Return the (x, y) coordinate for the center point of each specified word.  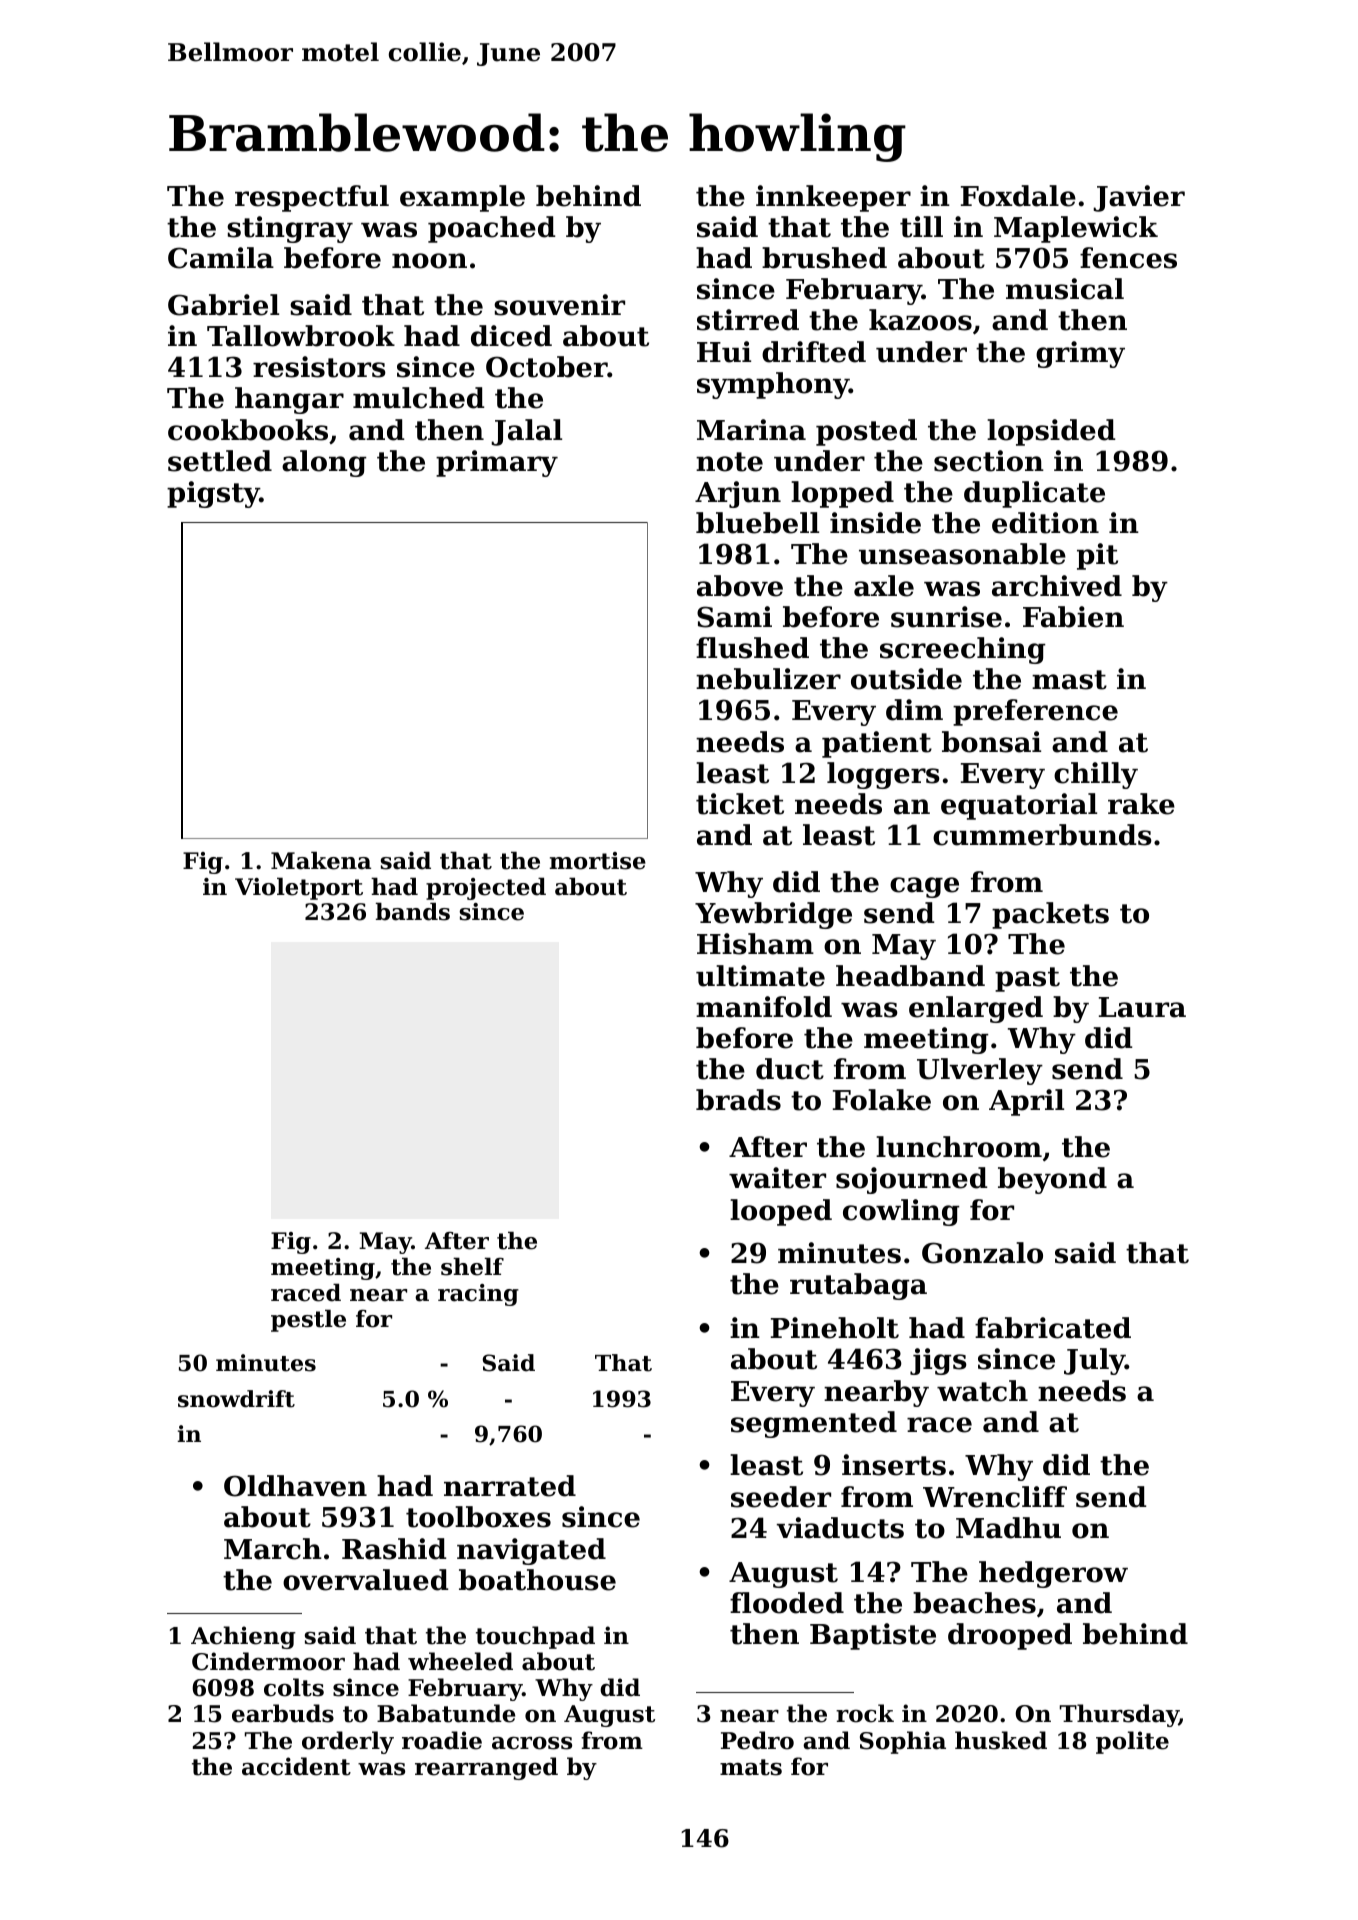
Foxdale (1018, 196)
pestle (308, 1320)
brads (738, 1100)
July (1094, 1361)
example (462, 198)
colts (294, 1687)
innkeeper (833, 198)
